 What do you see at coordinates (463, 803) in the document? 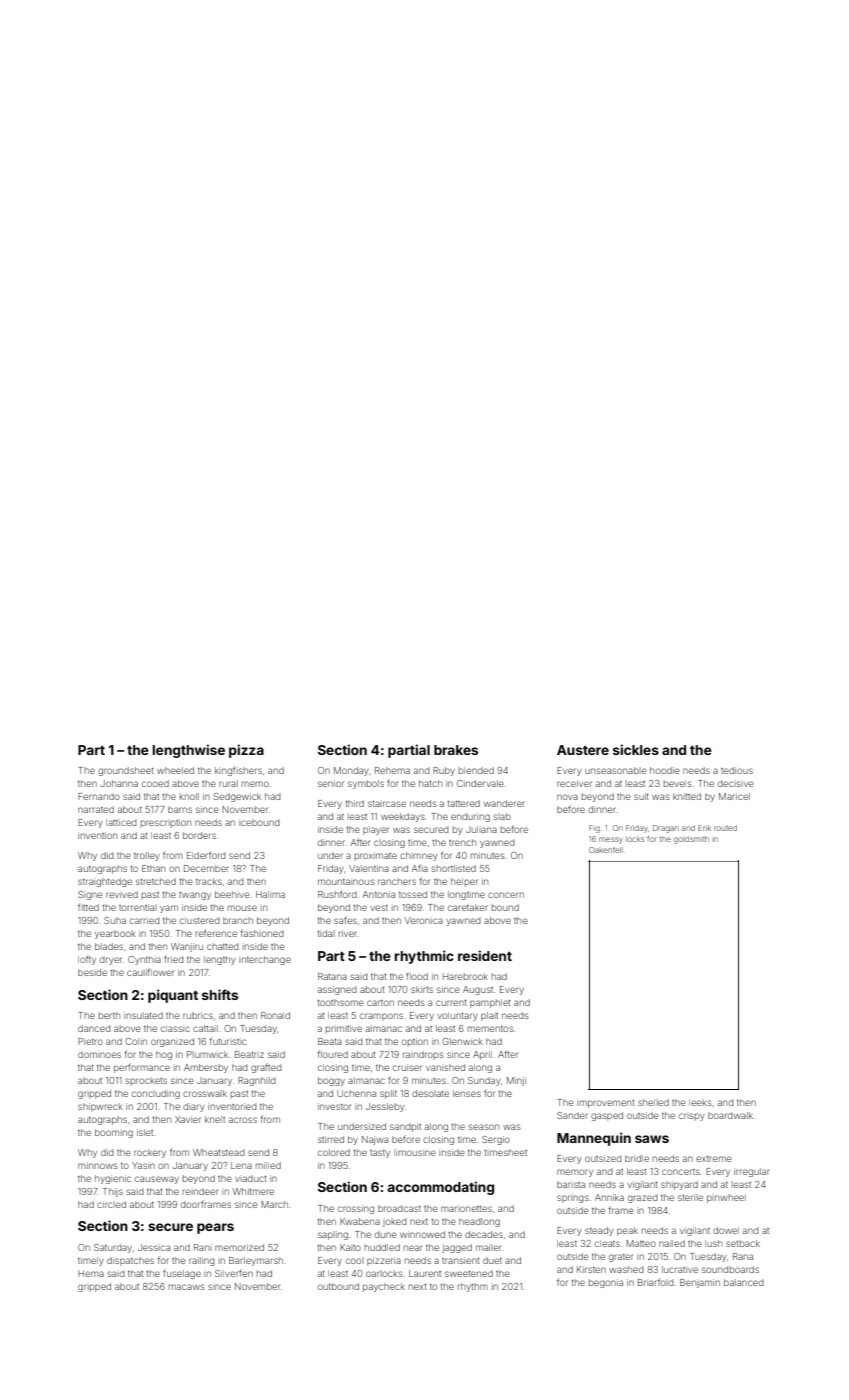
I see `tattered` at bounding box center [463, 803].
